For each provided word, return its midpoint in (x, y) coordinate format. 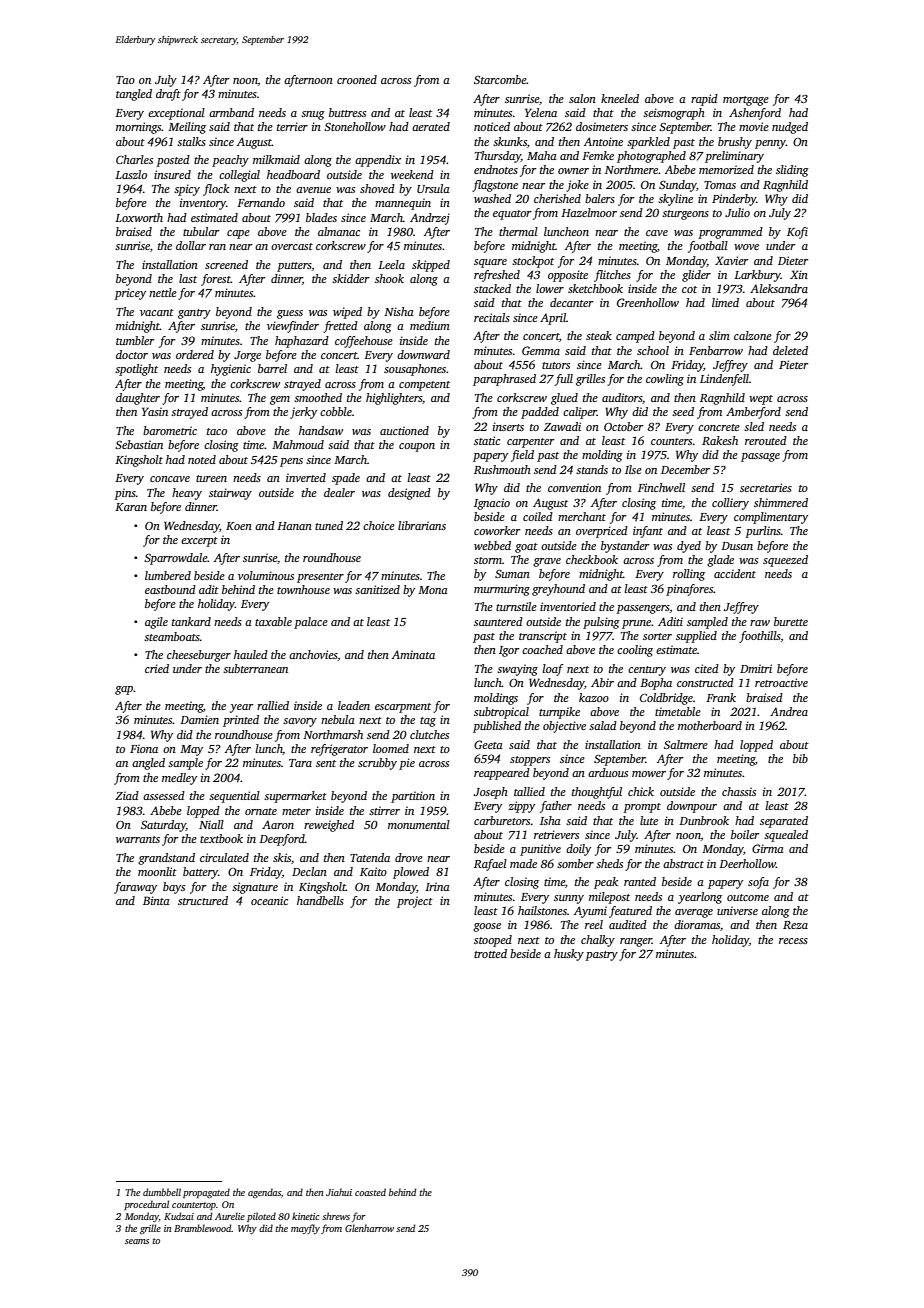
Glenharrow (369, 1228)
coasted (370, 1192)
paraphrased (504, 380)
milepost (609, 898)
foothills (760, 637)
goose (487, 927)
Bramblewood (203, 1228)
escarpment (403, 708)
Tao (125, 80)
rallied (273, 705)
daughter (138, 399)
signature (255, 888)
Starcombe (500, 79)
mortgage (746, 101)
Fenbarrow (716, 350)
